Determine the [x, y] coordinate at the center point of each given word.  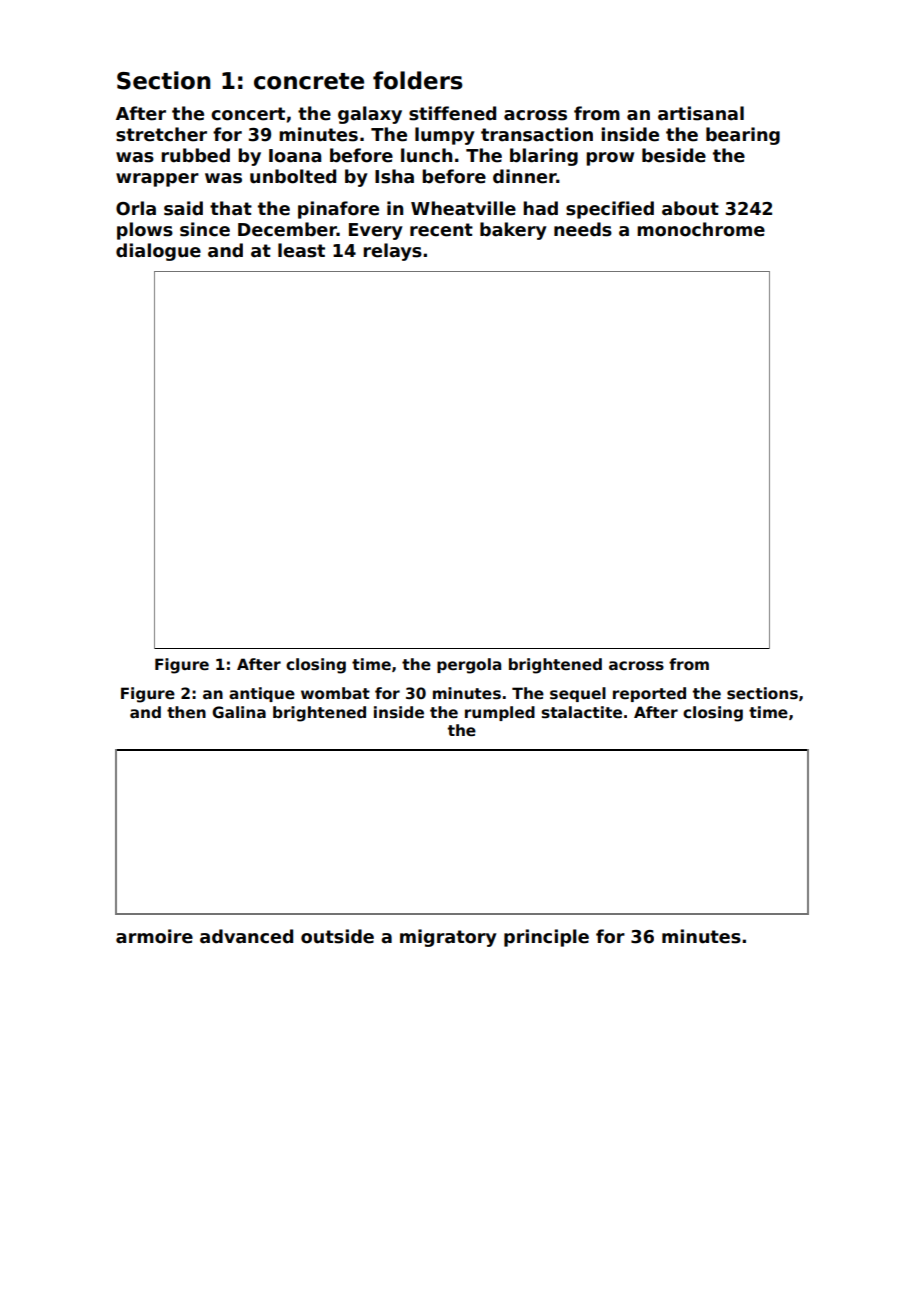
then [186, 712]
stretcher [161, 134]
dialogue [158, 252]
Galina [239, 712]
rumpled [500, 713]
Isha [394, 176]
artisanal [701, 113]
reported [649, 694]
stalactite [582, 712]
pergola [469, 666]
